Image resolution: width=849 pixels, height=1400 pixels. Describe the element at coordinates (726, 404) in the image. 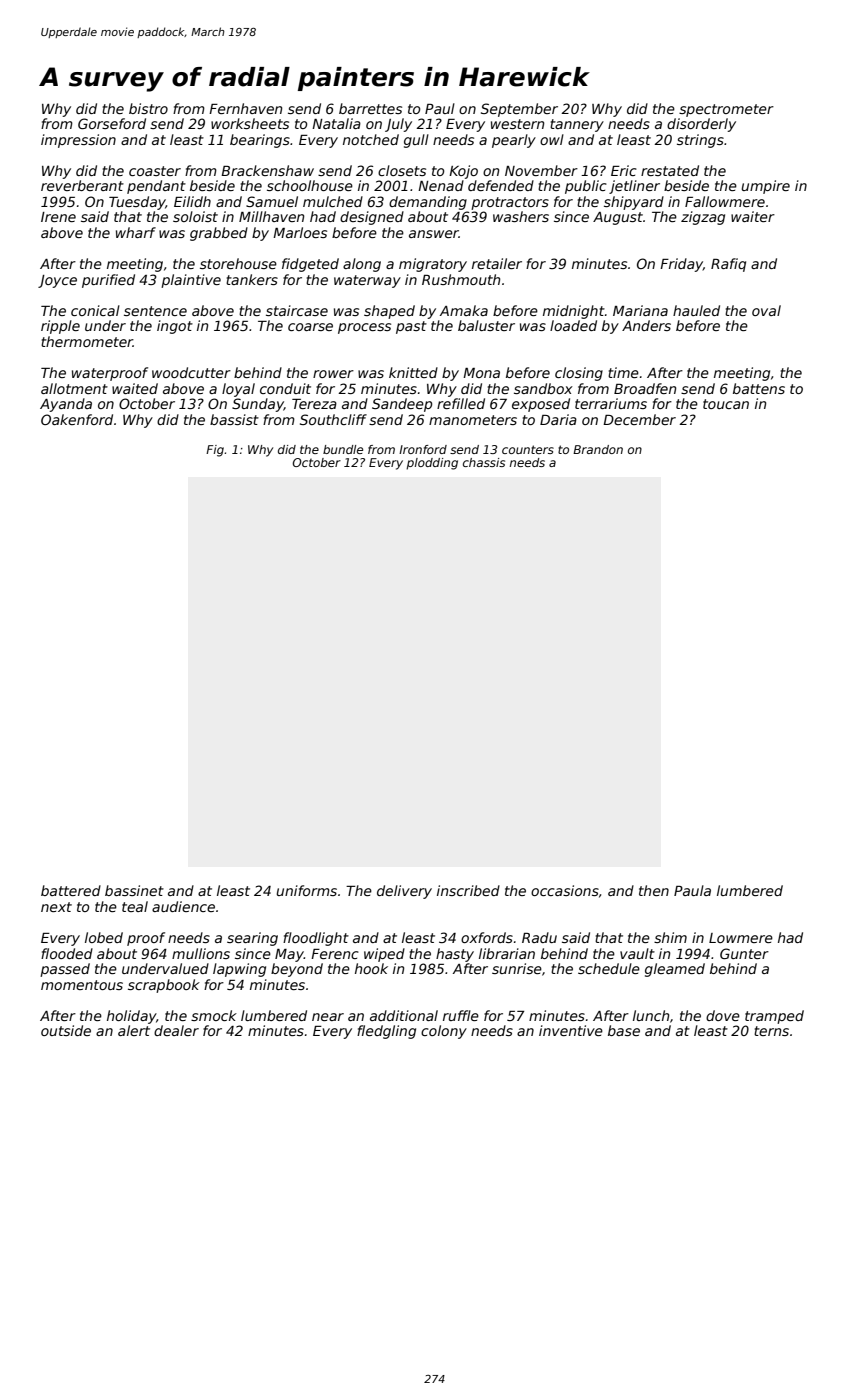

I see `toucan` at that location.
